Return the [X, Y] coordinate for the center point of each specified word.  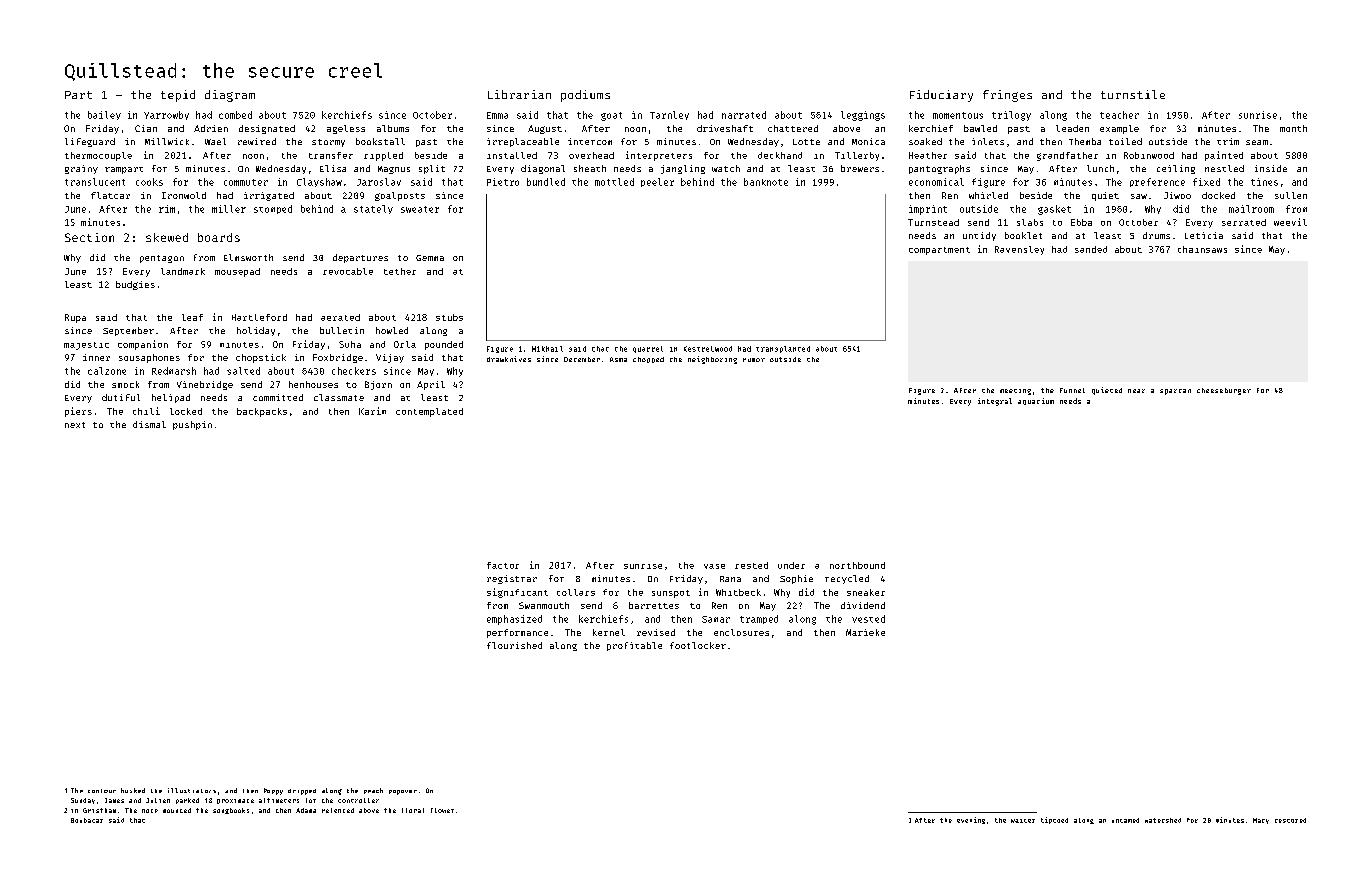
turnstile [1133, 94]
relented [338, 810]
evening [971, 820]
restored [1290, 820]
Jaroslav [379, 182]
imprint [928, 210]
